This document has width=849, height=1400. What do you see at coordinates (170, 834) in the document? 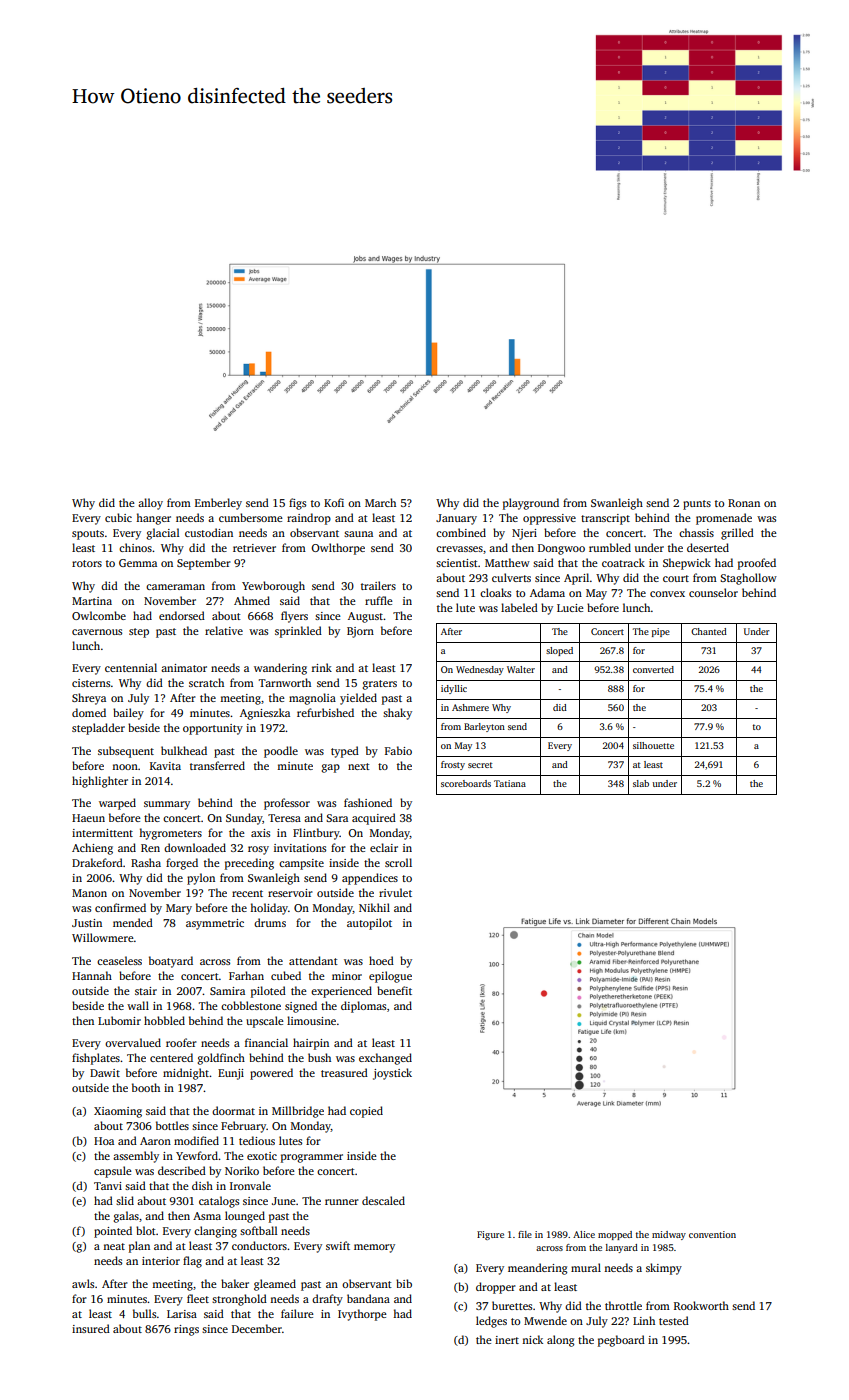
I see `hygrometers` at bounding box center [170, 834].
